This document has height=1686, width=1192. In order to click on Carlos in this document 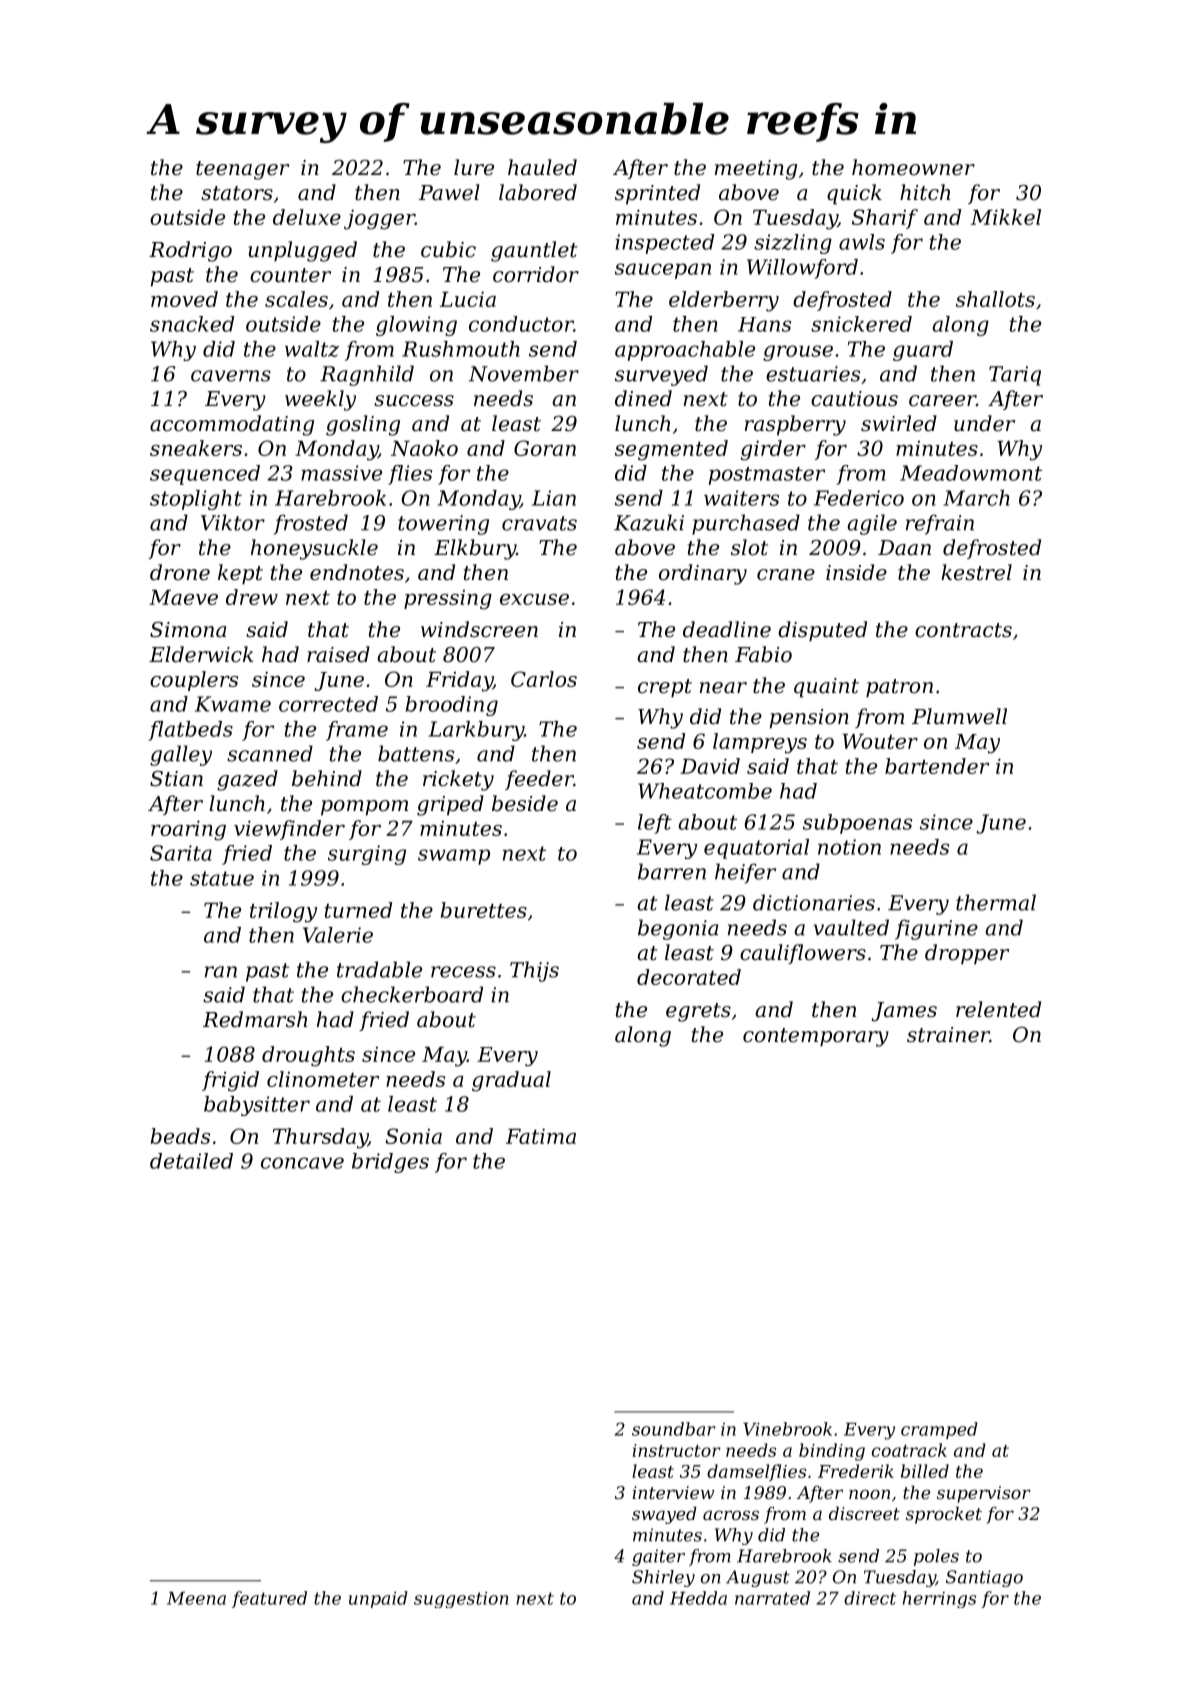, I will do `click(544, 679)`.
